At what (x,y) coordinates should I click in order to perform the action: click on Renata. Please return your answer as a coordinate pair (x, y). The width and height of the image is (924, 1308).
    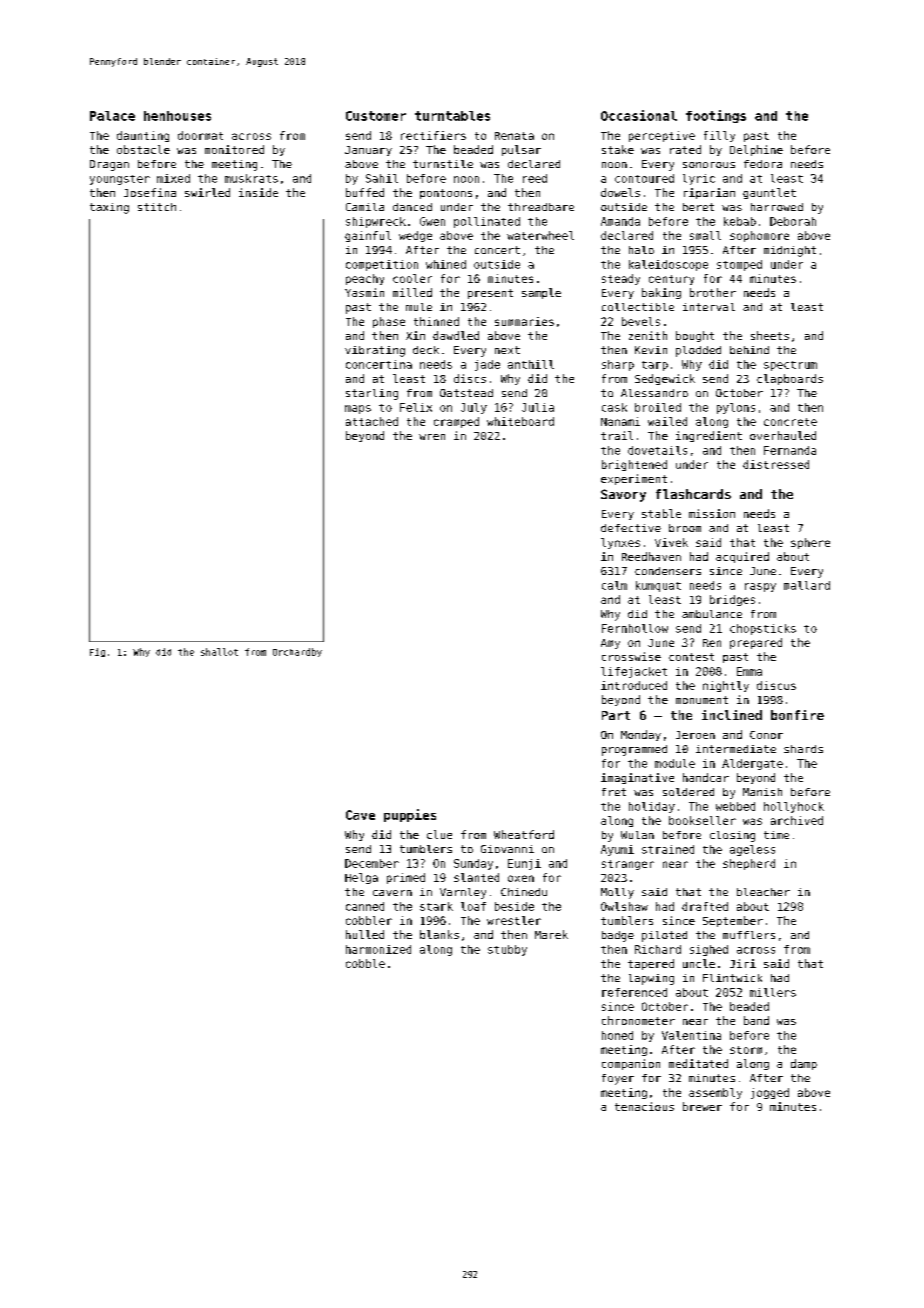
    Looking at the image, I should click on (514, 136).
